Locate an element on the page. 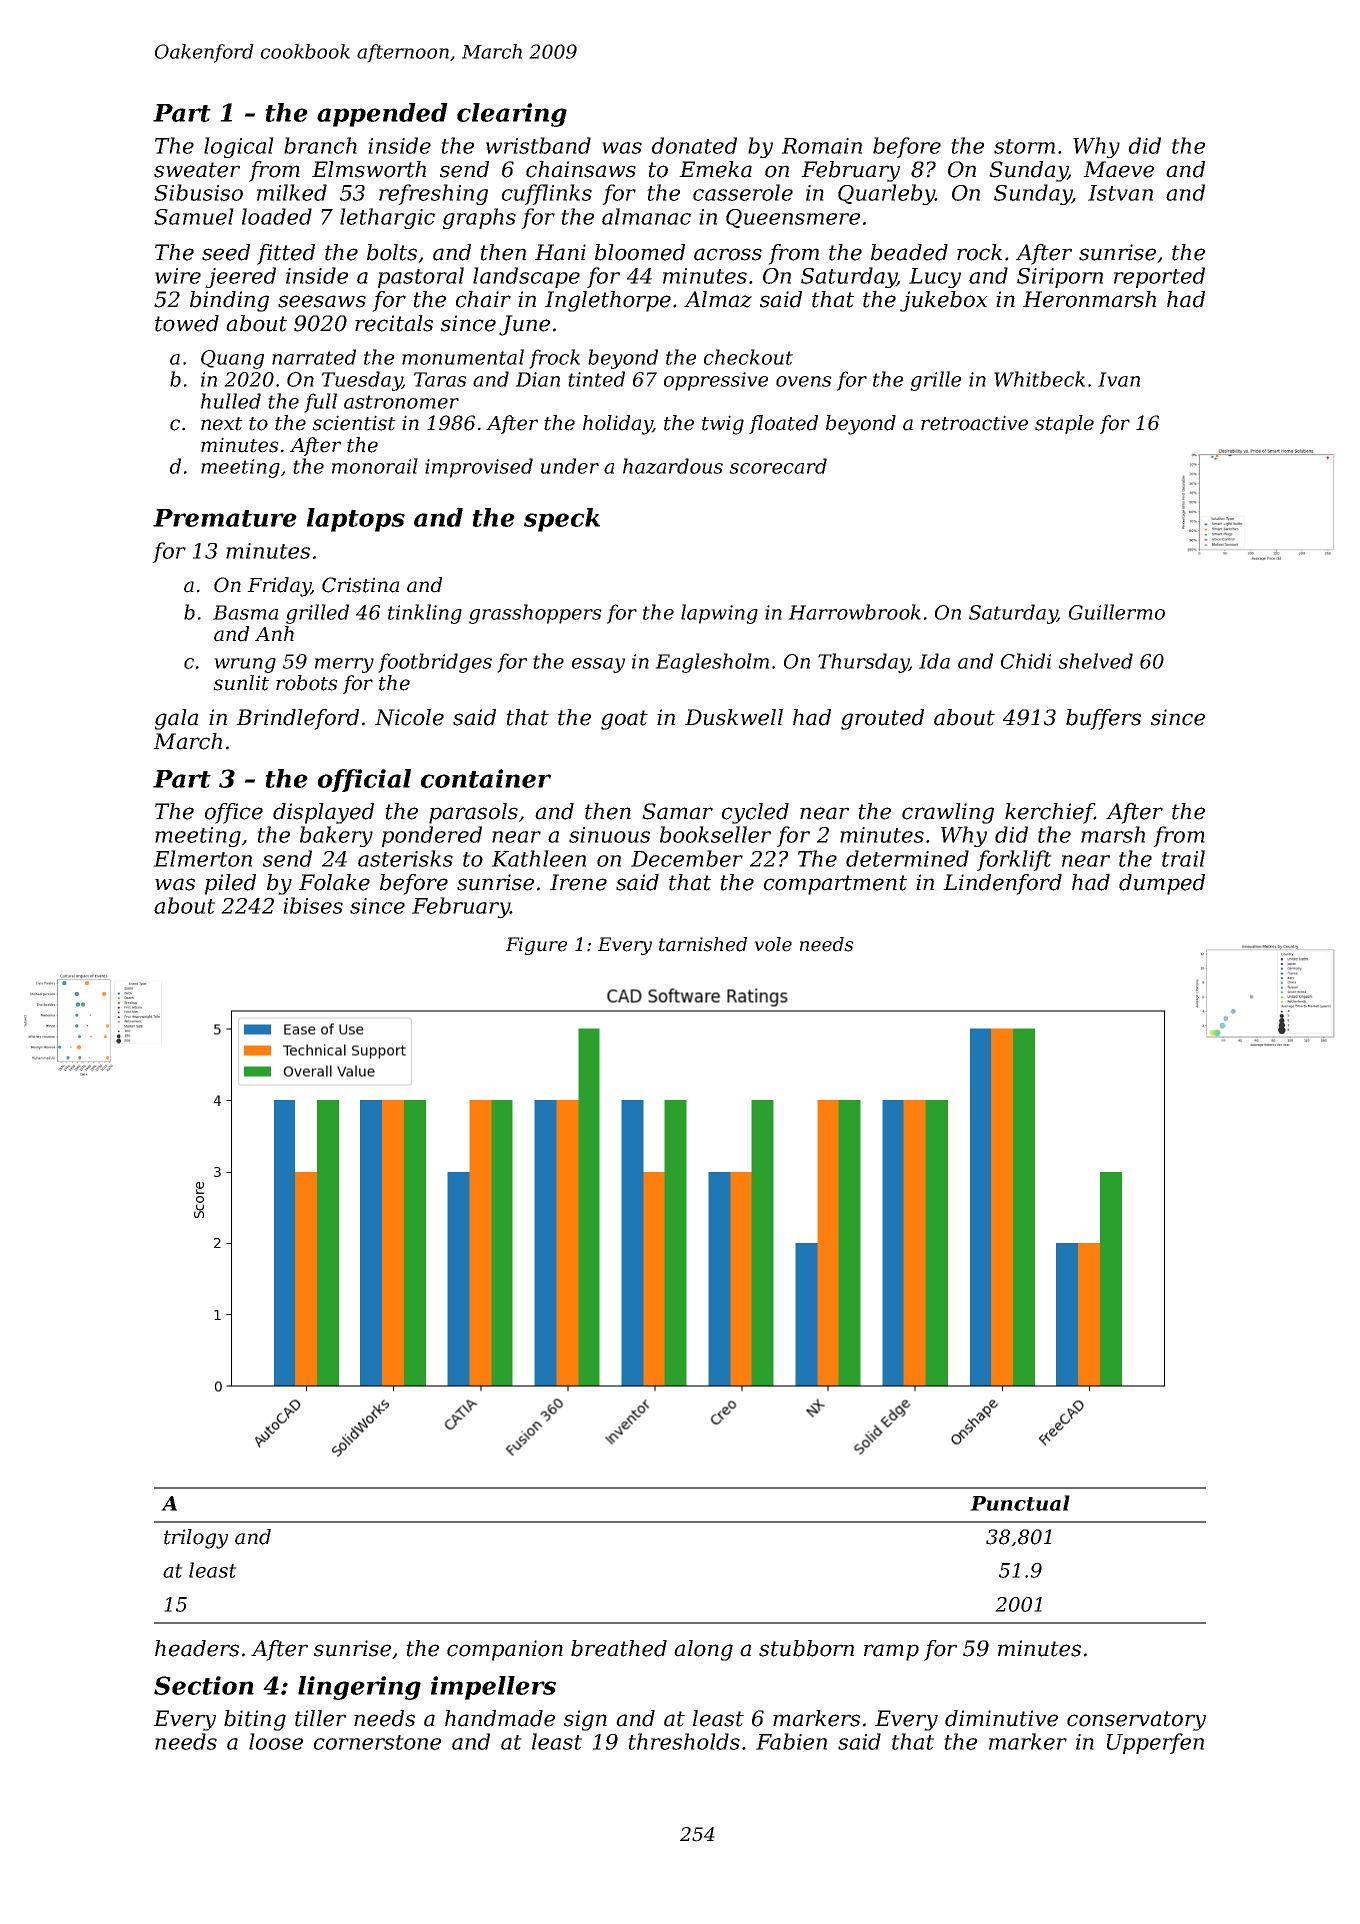 The width and height of the image is (1360, 1924). Duskwell is located at coordinates (734, 717).
